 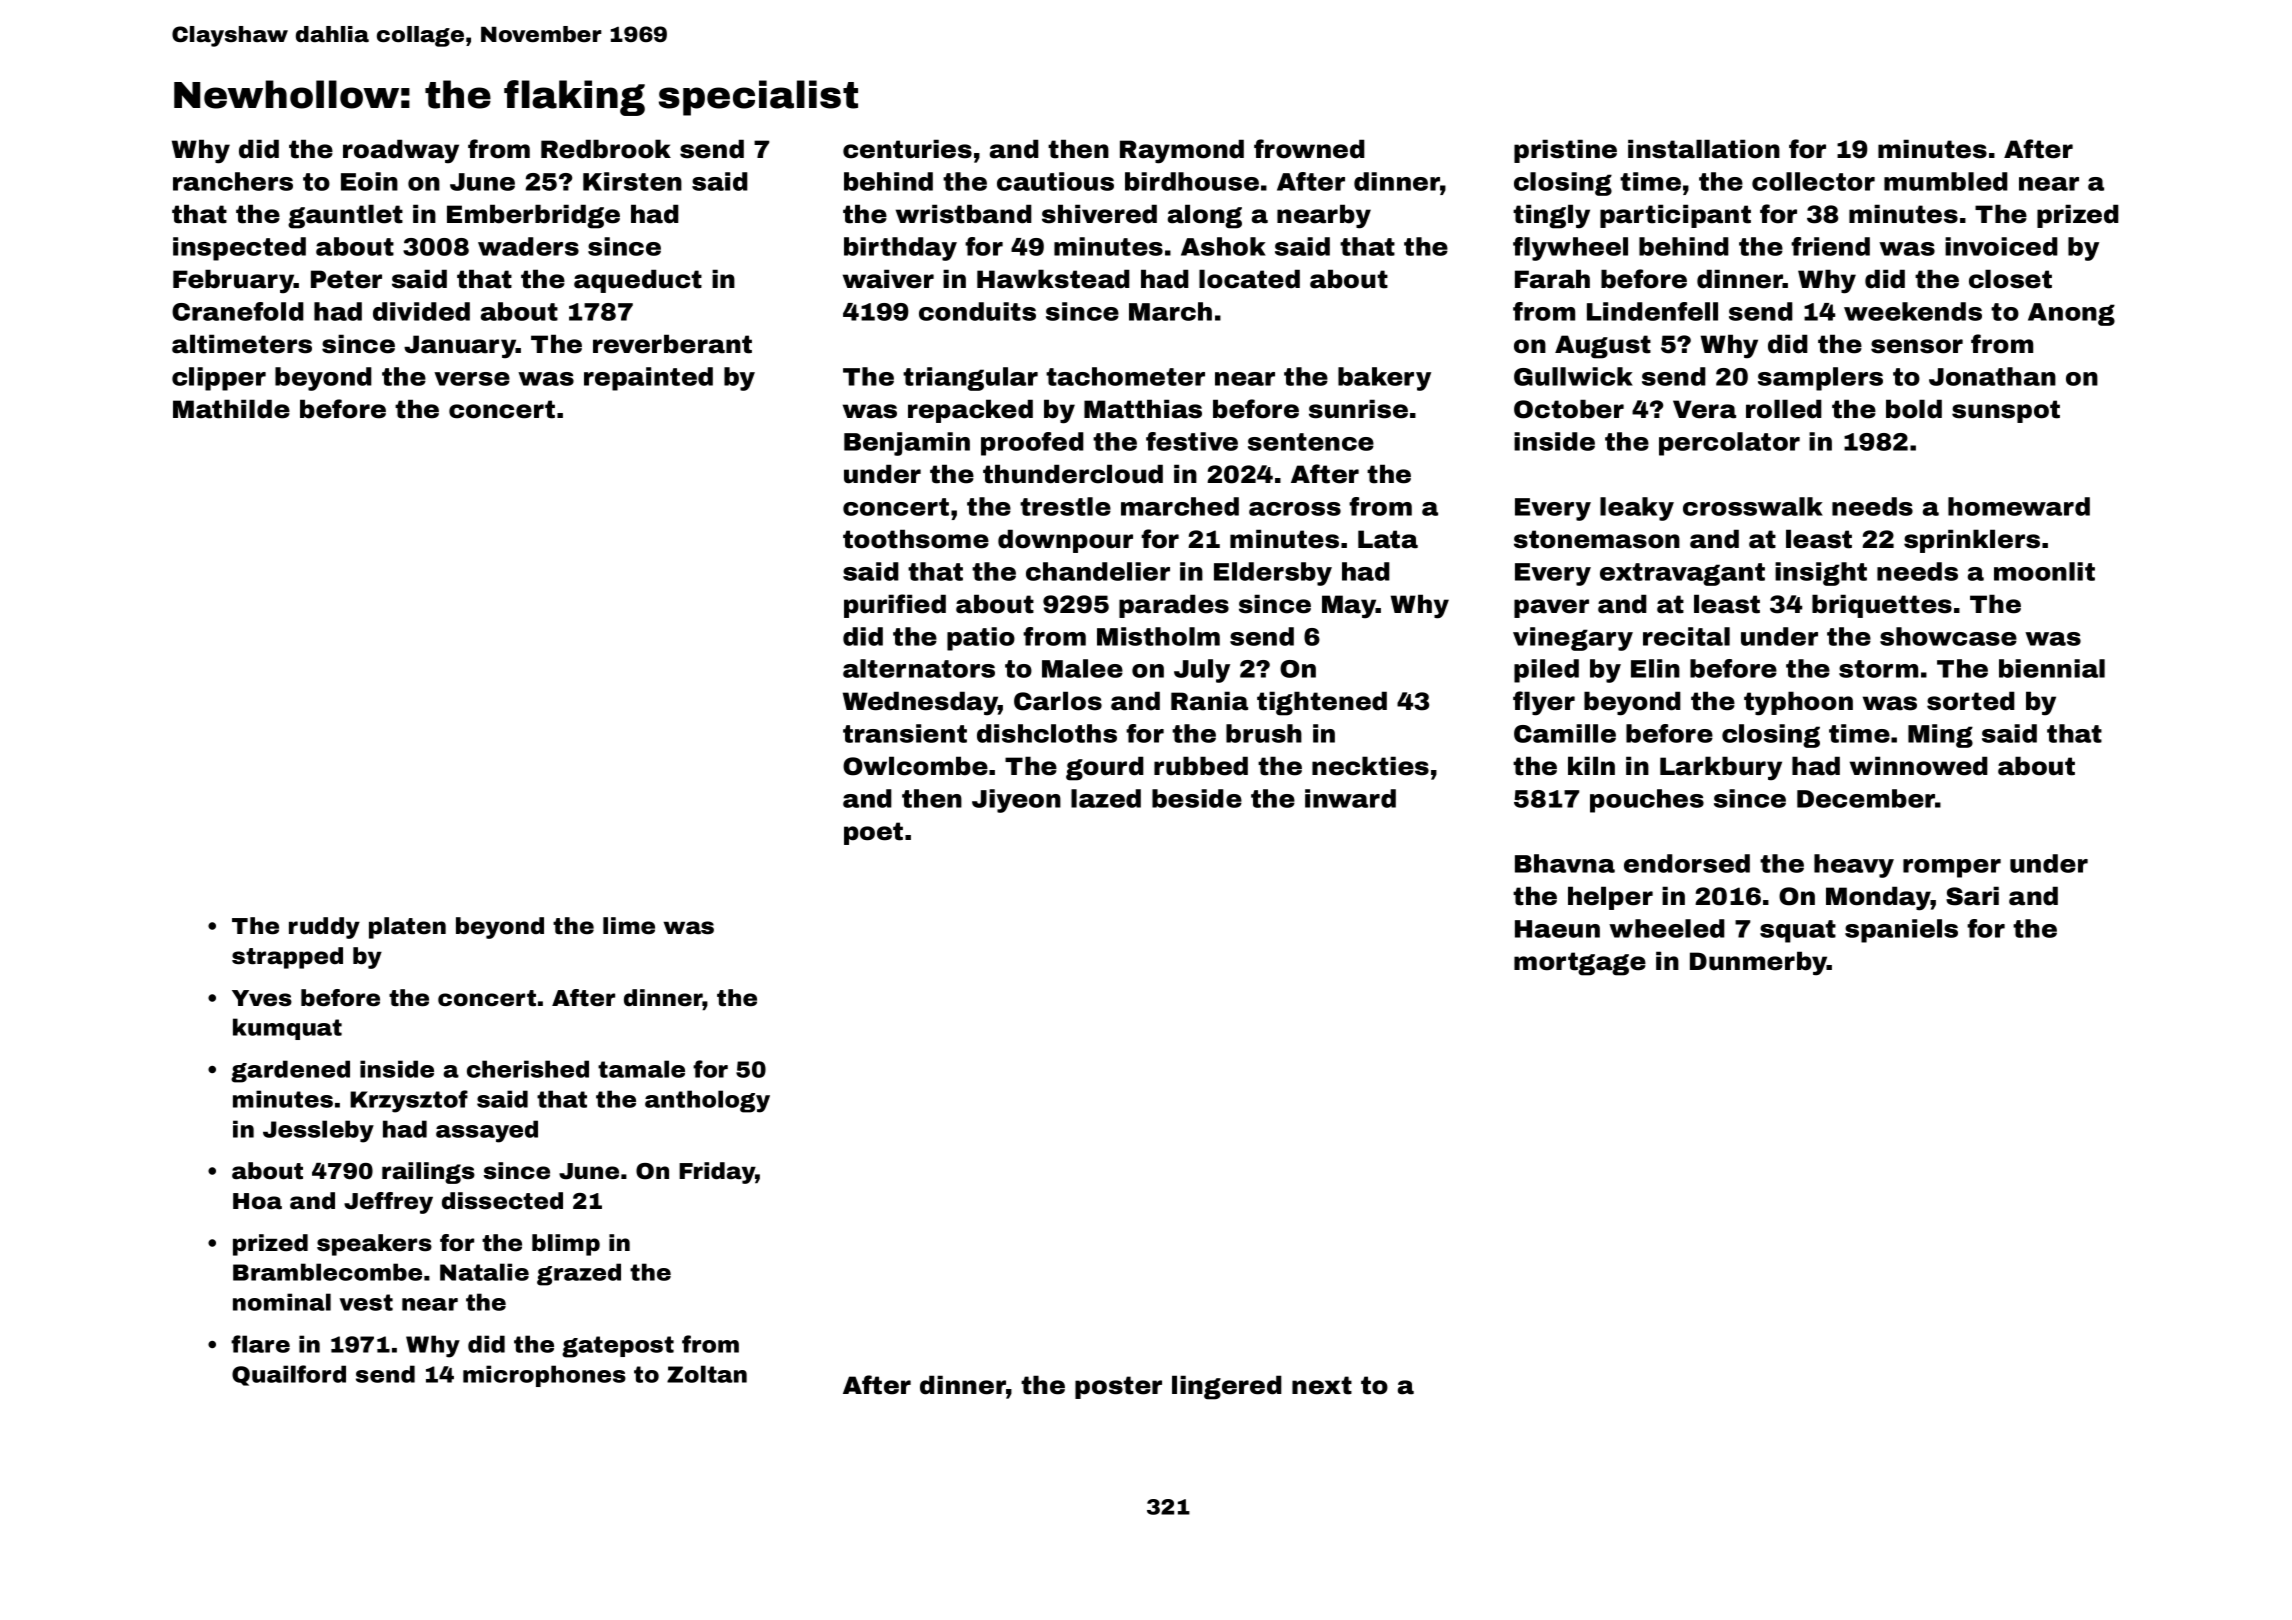 What do you see at coordinates (1143, 409) in the page?
I see `Matthias` at bounding box center [1143, 409].
